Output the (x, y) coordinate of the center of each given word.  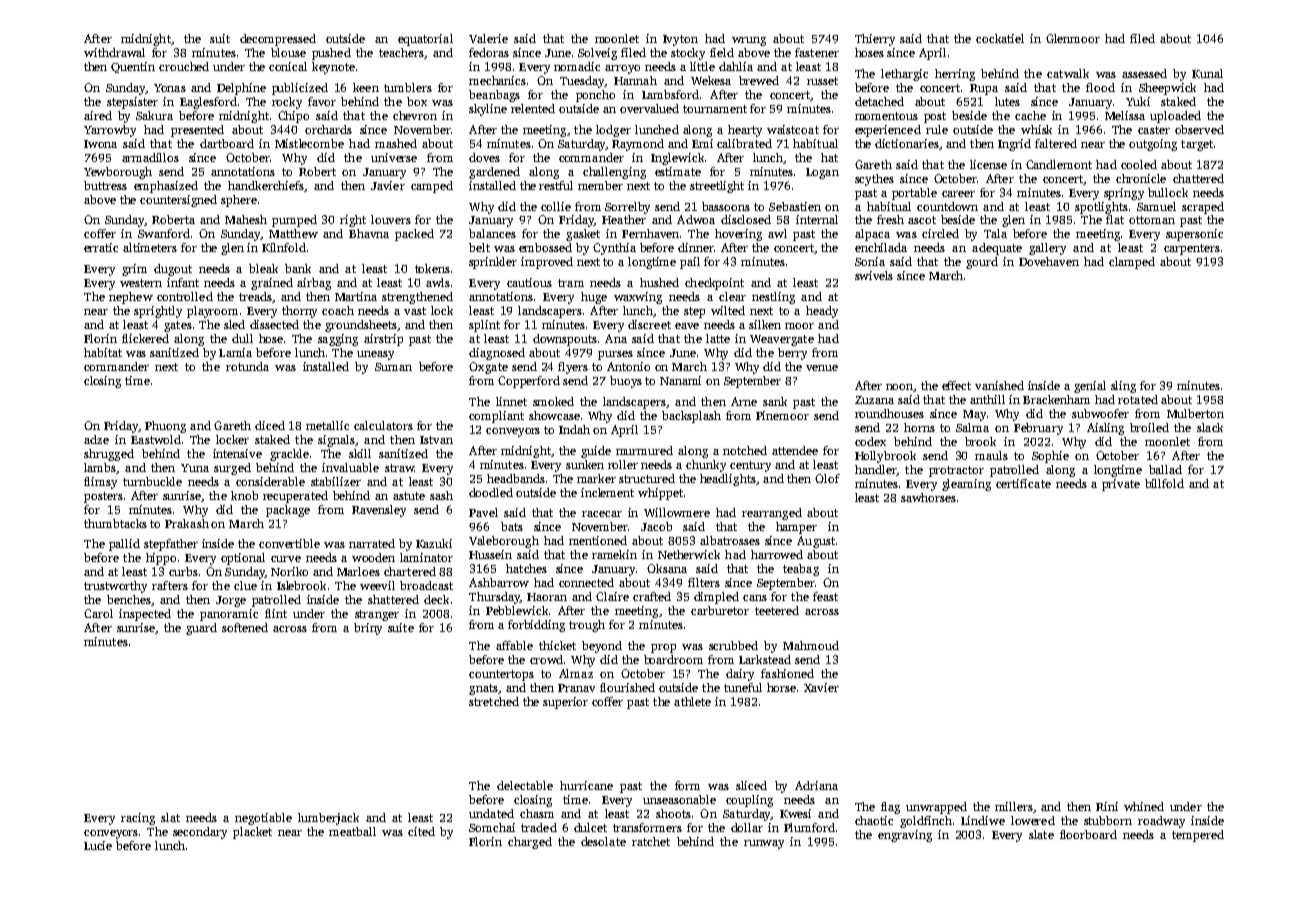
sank (775, 401)
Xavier (821, 687)
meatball (352, 831)
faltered (1056, 143)
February (1038, 429)
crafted (652, 596)
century (750, 466)
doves (484, 157)
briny (368, 629)
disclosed (746, 219)
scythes (874, 180)
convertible (289, 543)
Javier (388, 185)
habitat (103, 352)
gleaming (966, 485)
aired (98, 115)
